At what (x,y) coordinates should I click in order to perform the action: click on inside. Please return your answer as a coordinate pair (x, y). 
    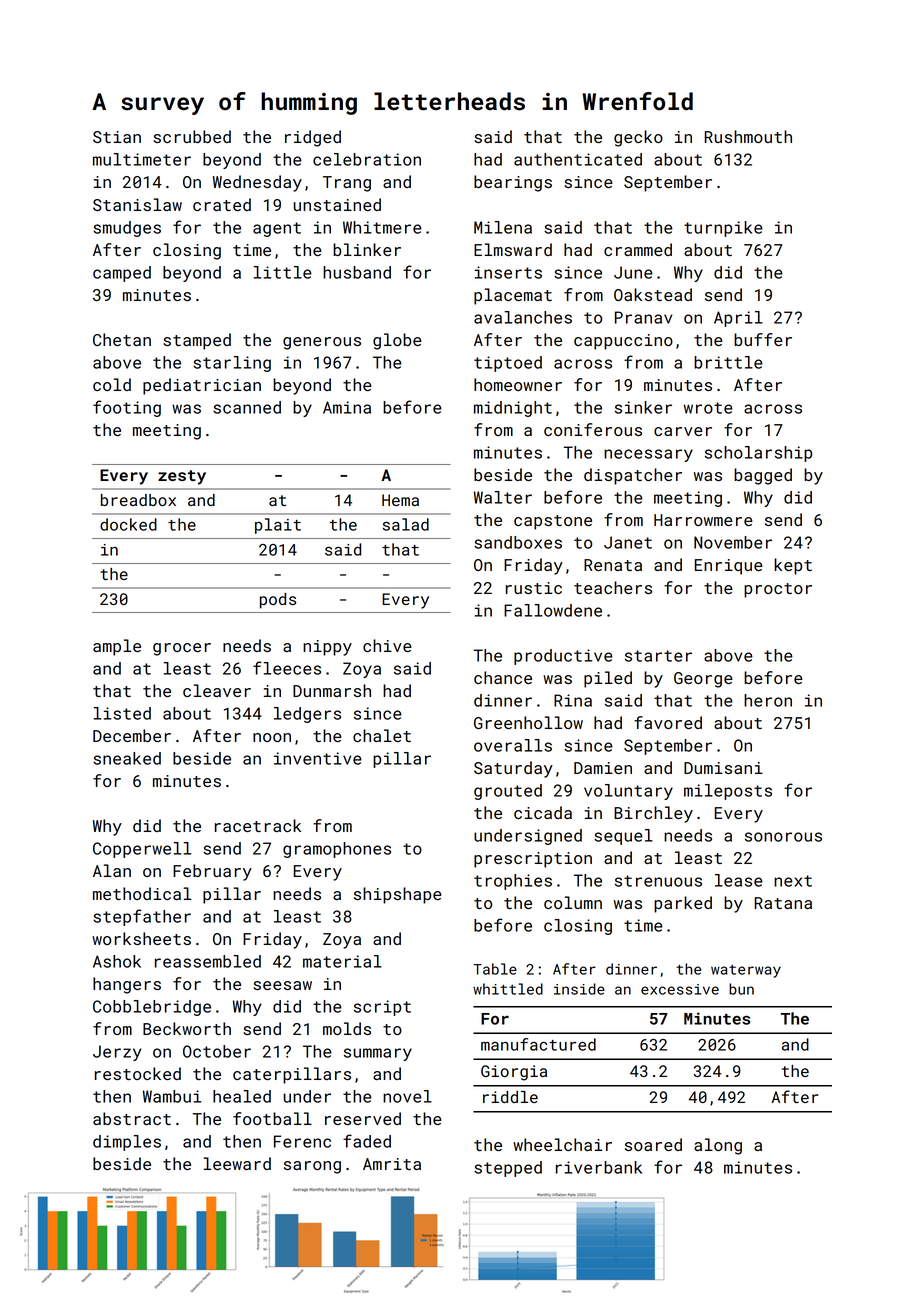
    Looking at the image, I should click on (579, 989).
